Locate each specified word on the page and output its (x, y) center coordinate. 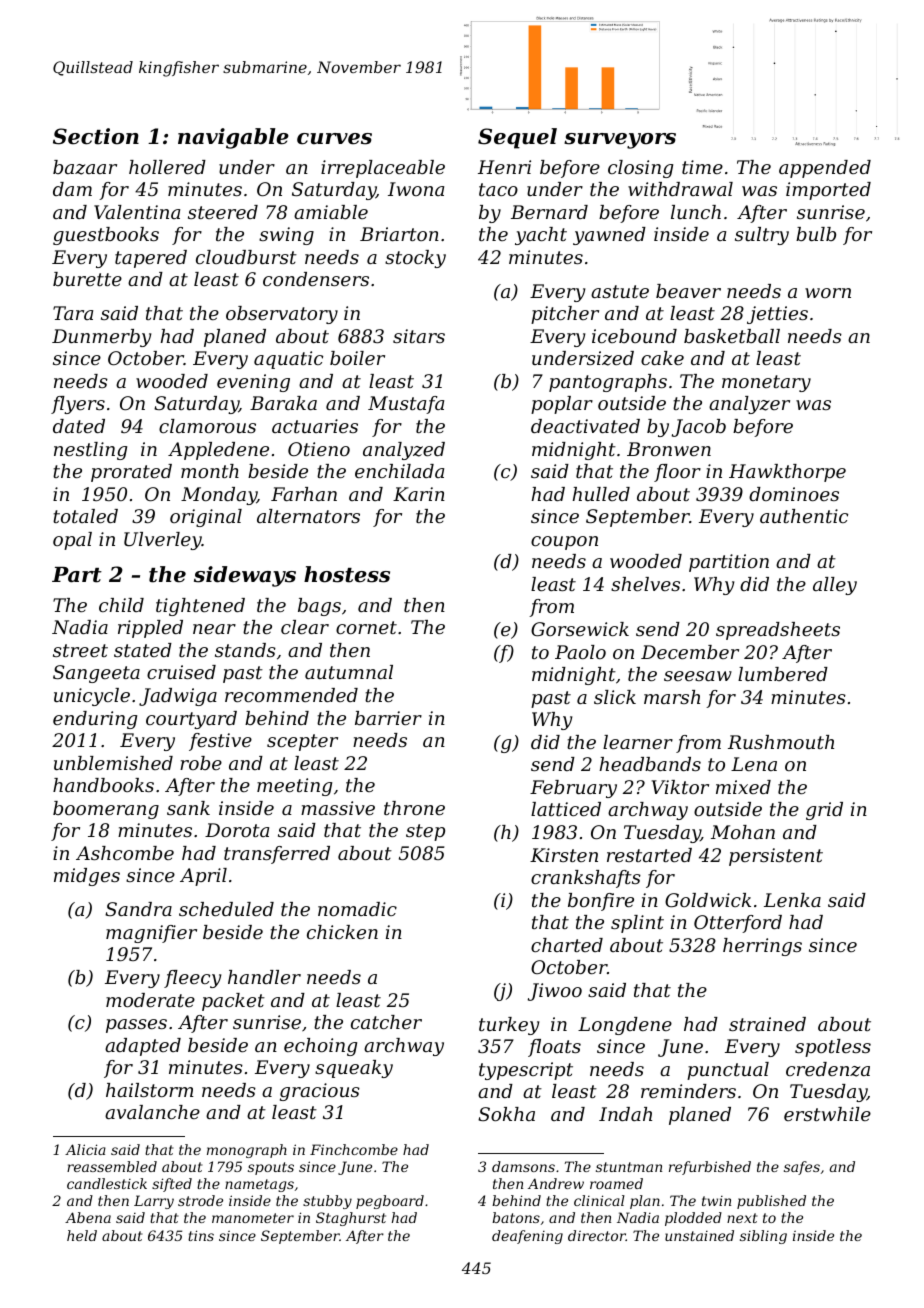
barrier (388, 718)
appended (825, 169)
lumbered (783, 674)
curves (334, 139)
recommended (291, 695)
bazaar (85, 167)
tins (201, 1235)
